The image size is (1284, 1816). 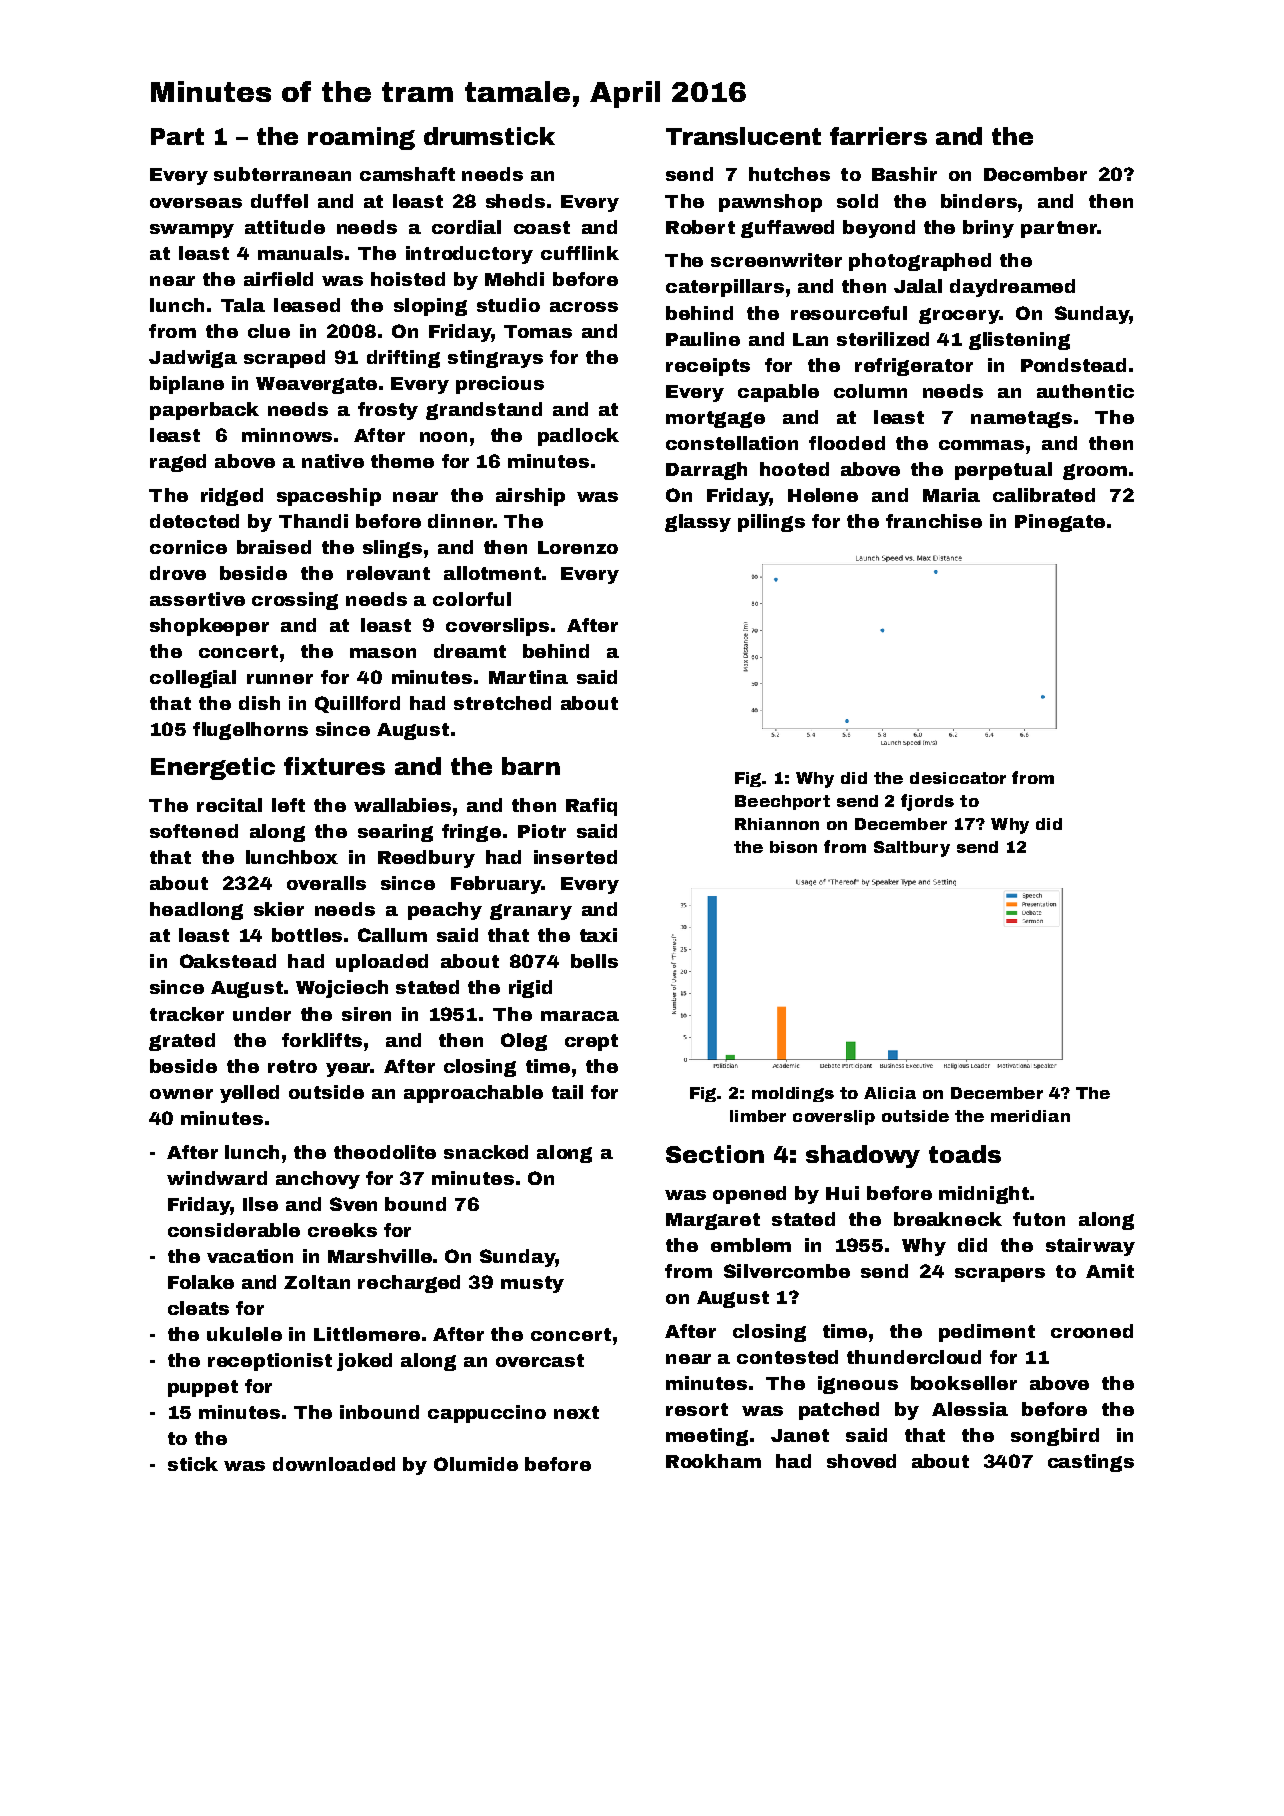 What do you see at coordinates (334, 1464) in the screenshot?
I see `downloaded` at bounding box center [334, 1464].
